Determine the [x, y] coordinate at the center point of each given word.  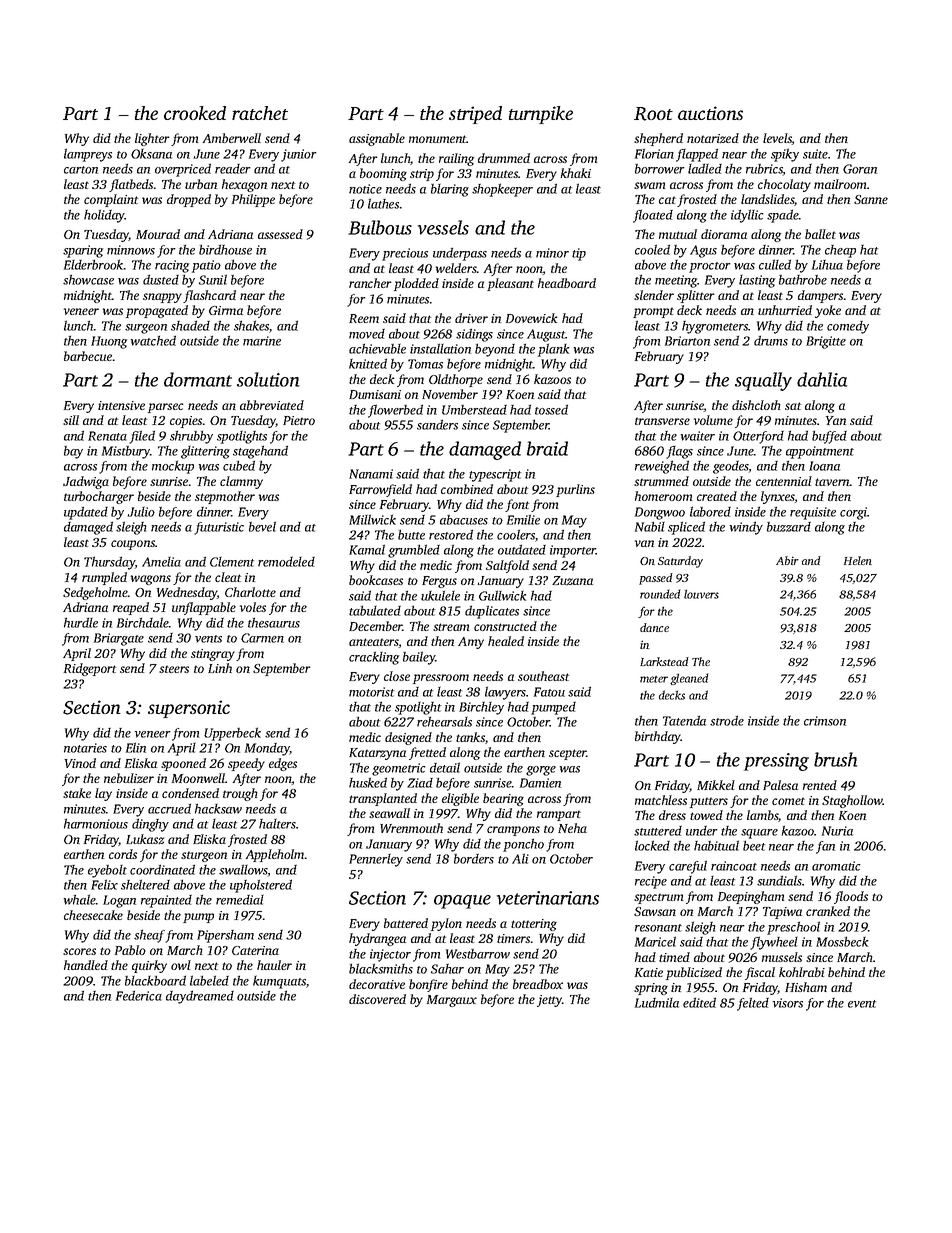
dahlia [822, 379]
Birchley [481, 708]
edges [283, 764]
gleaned [689, 679]
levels [777, 139]
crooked [195, 113]
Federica [139, 995]
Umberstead [474, 410]
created [717, 496]
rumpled [104, 578]
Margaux [452, 1001]
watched [153, 340]
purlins [575, 490]
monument [438, 139]
